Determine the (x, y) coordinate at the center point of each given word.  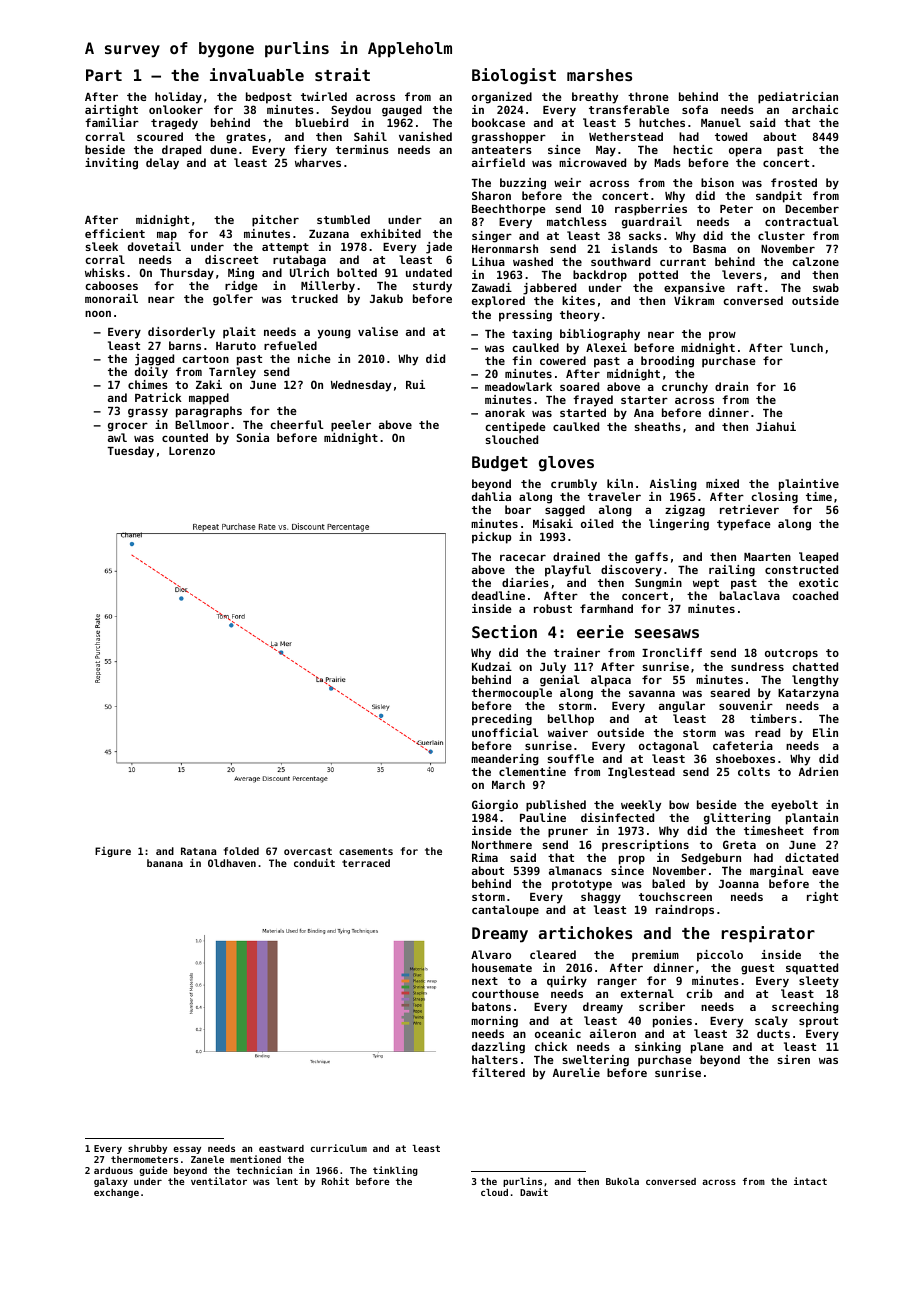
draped (181, 151)
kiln (620, 483)
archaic (815, 109)
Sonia (252, 437)
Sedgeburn (711, 859)
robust (553, 608)
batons (491, 1006)
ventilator (219, 1181)
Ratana (198, 851)
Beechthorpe (509, 210)
